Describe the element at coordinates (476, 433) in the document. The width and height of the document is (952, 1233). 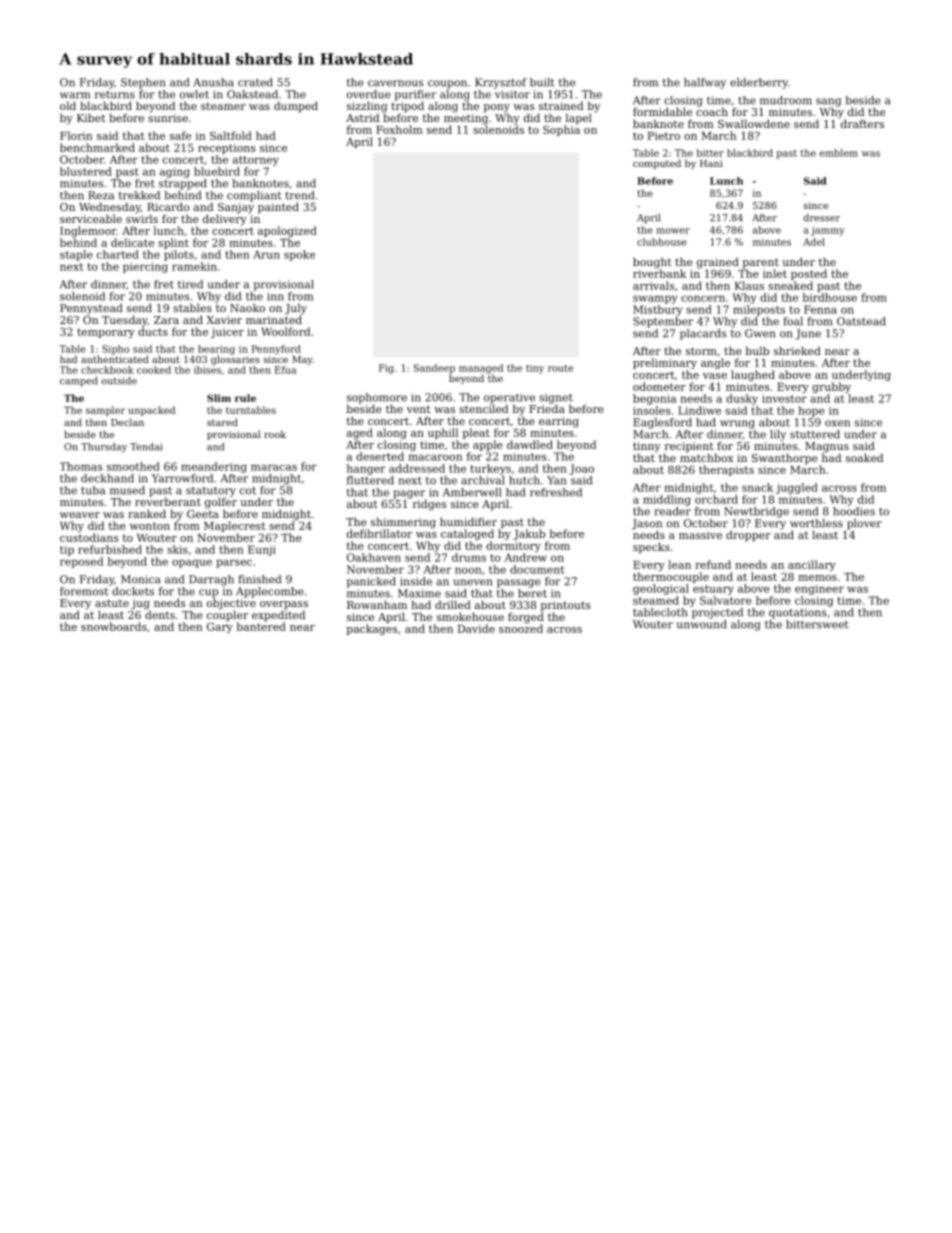
I see `pleat` at that location.
